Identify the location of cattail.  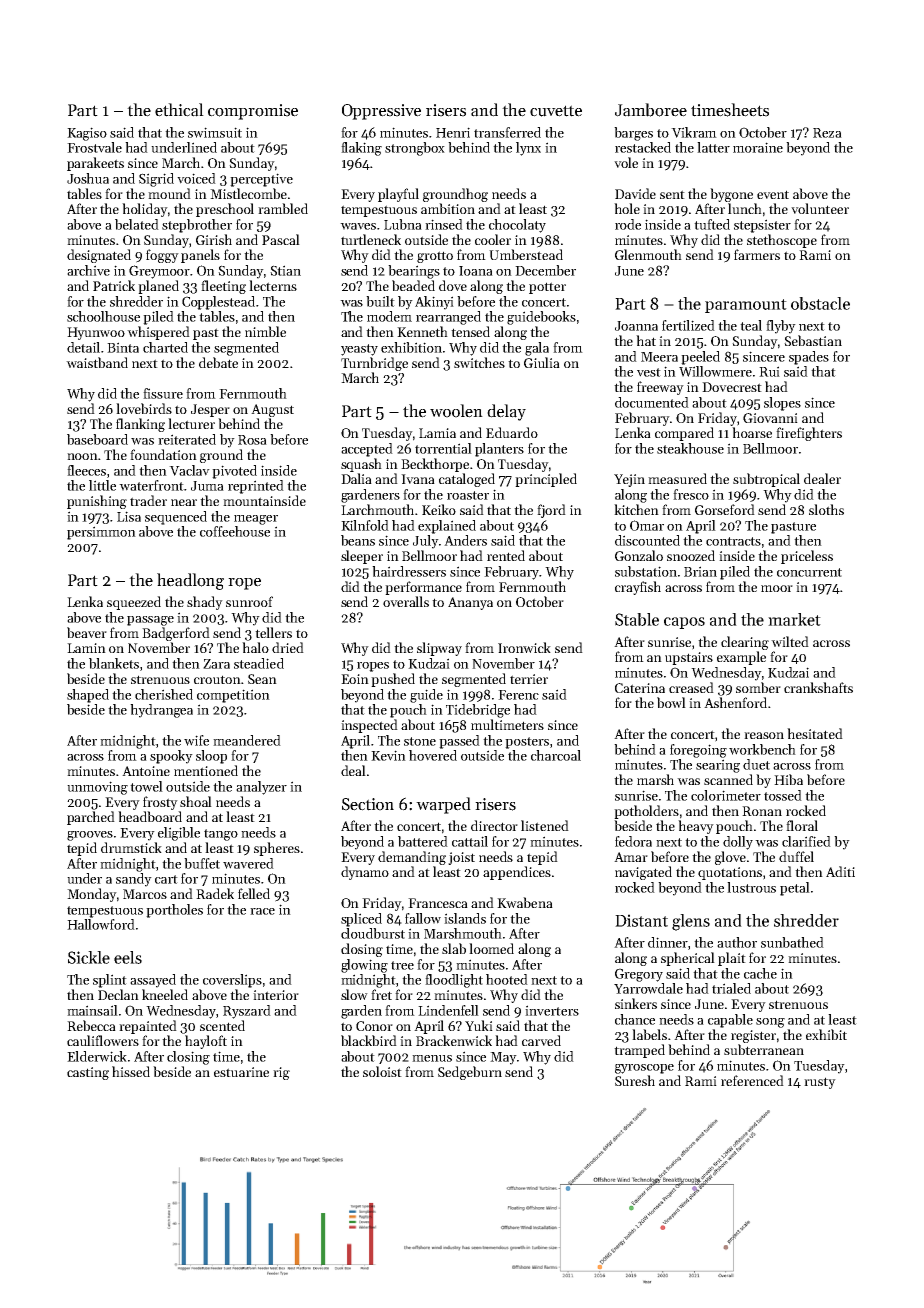
(470, 841).
